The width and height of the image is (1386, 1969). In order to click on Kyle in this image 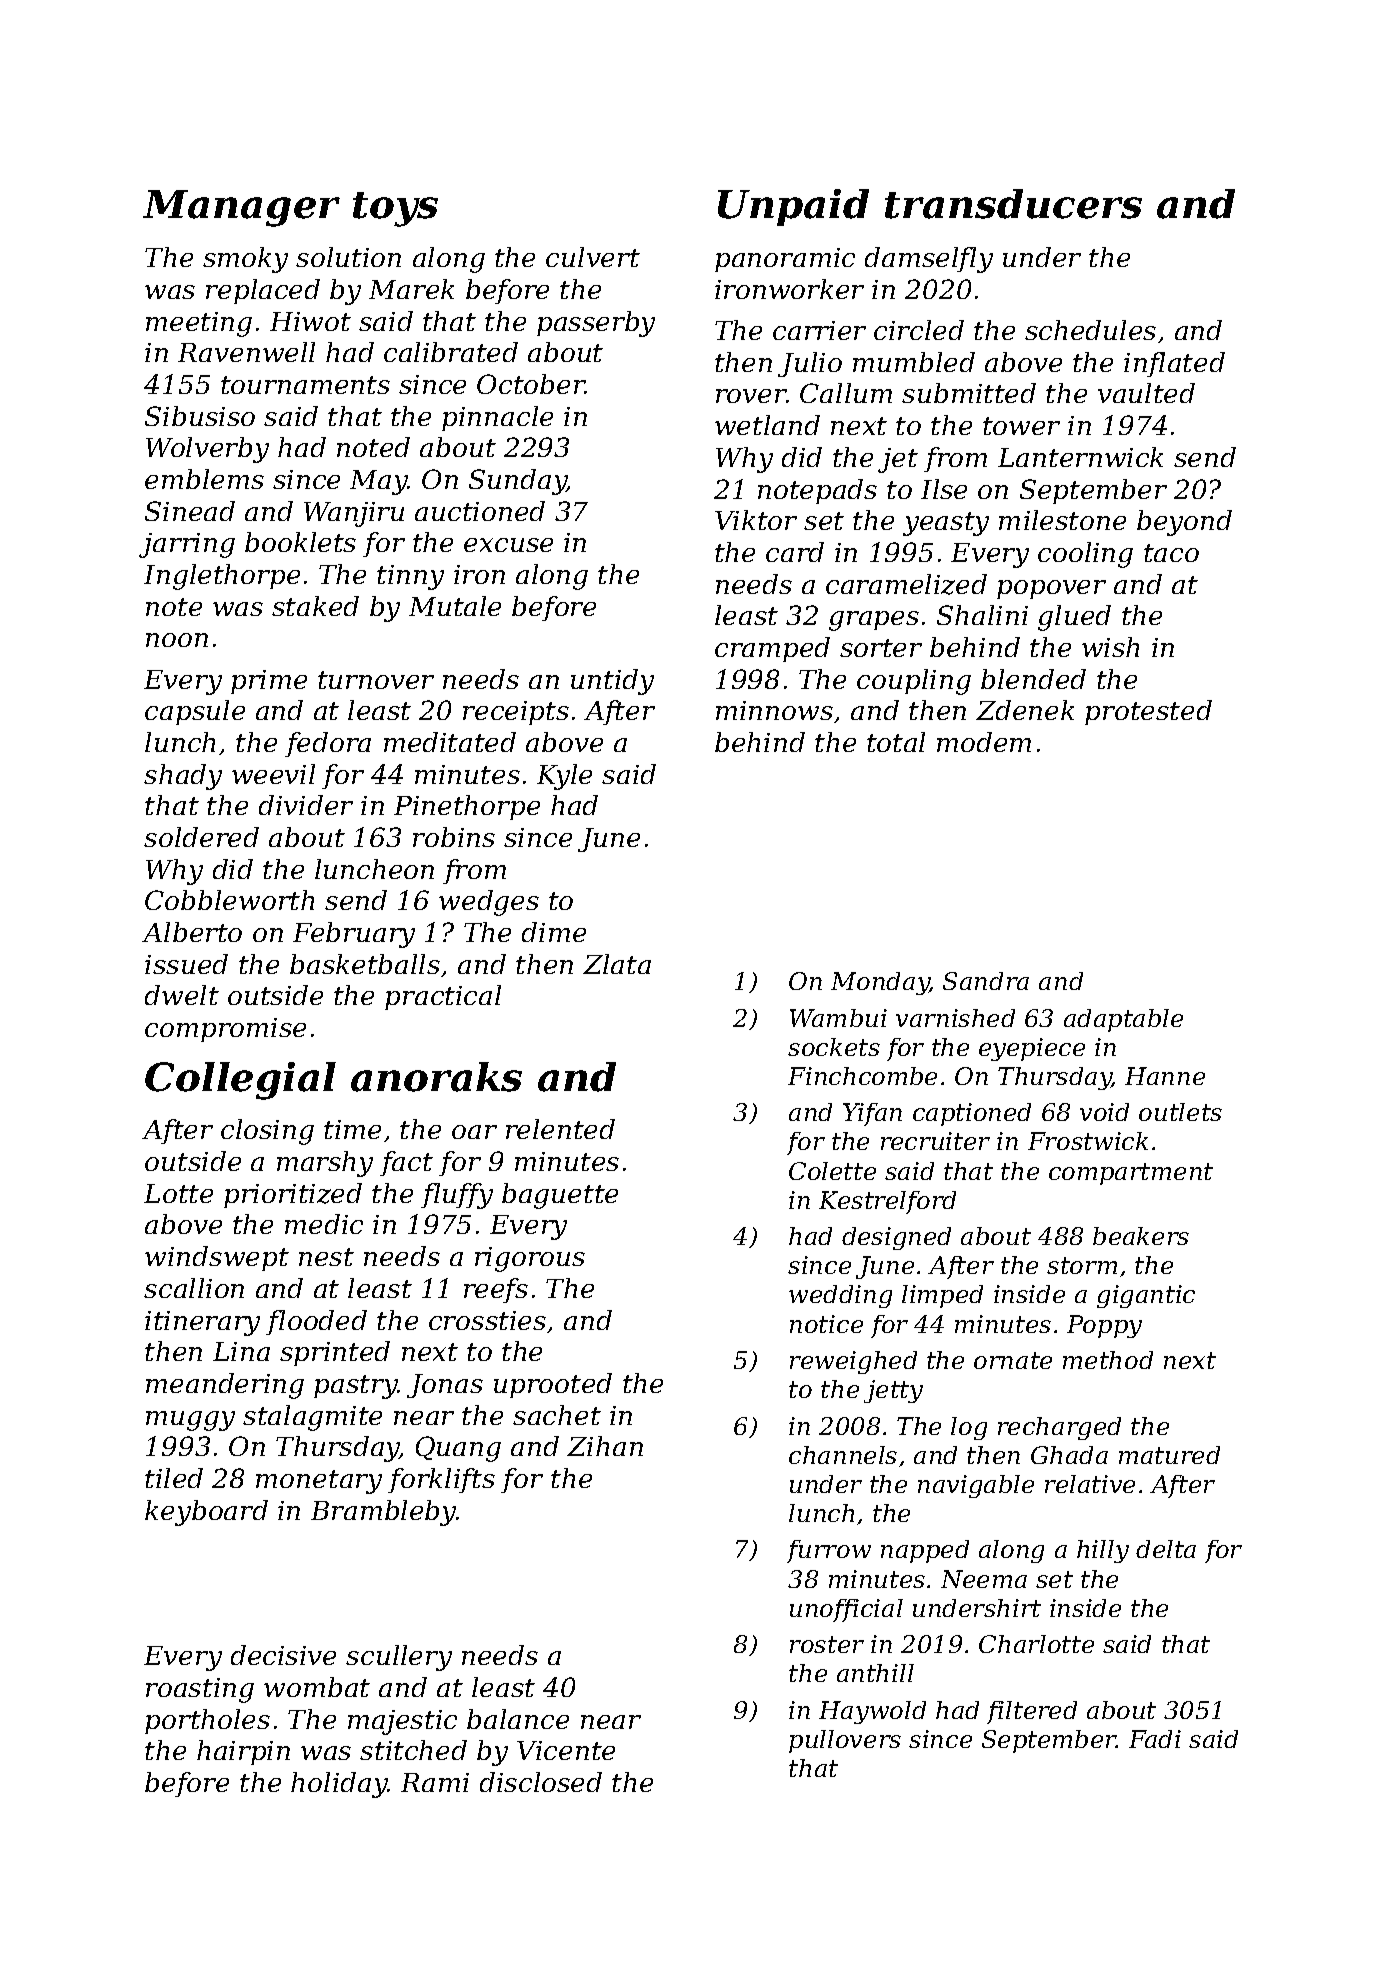, I will do `click(564, 777)`.
